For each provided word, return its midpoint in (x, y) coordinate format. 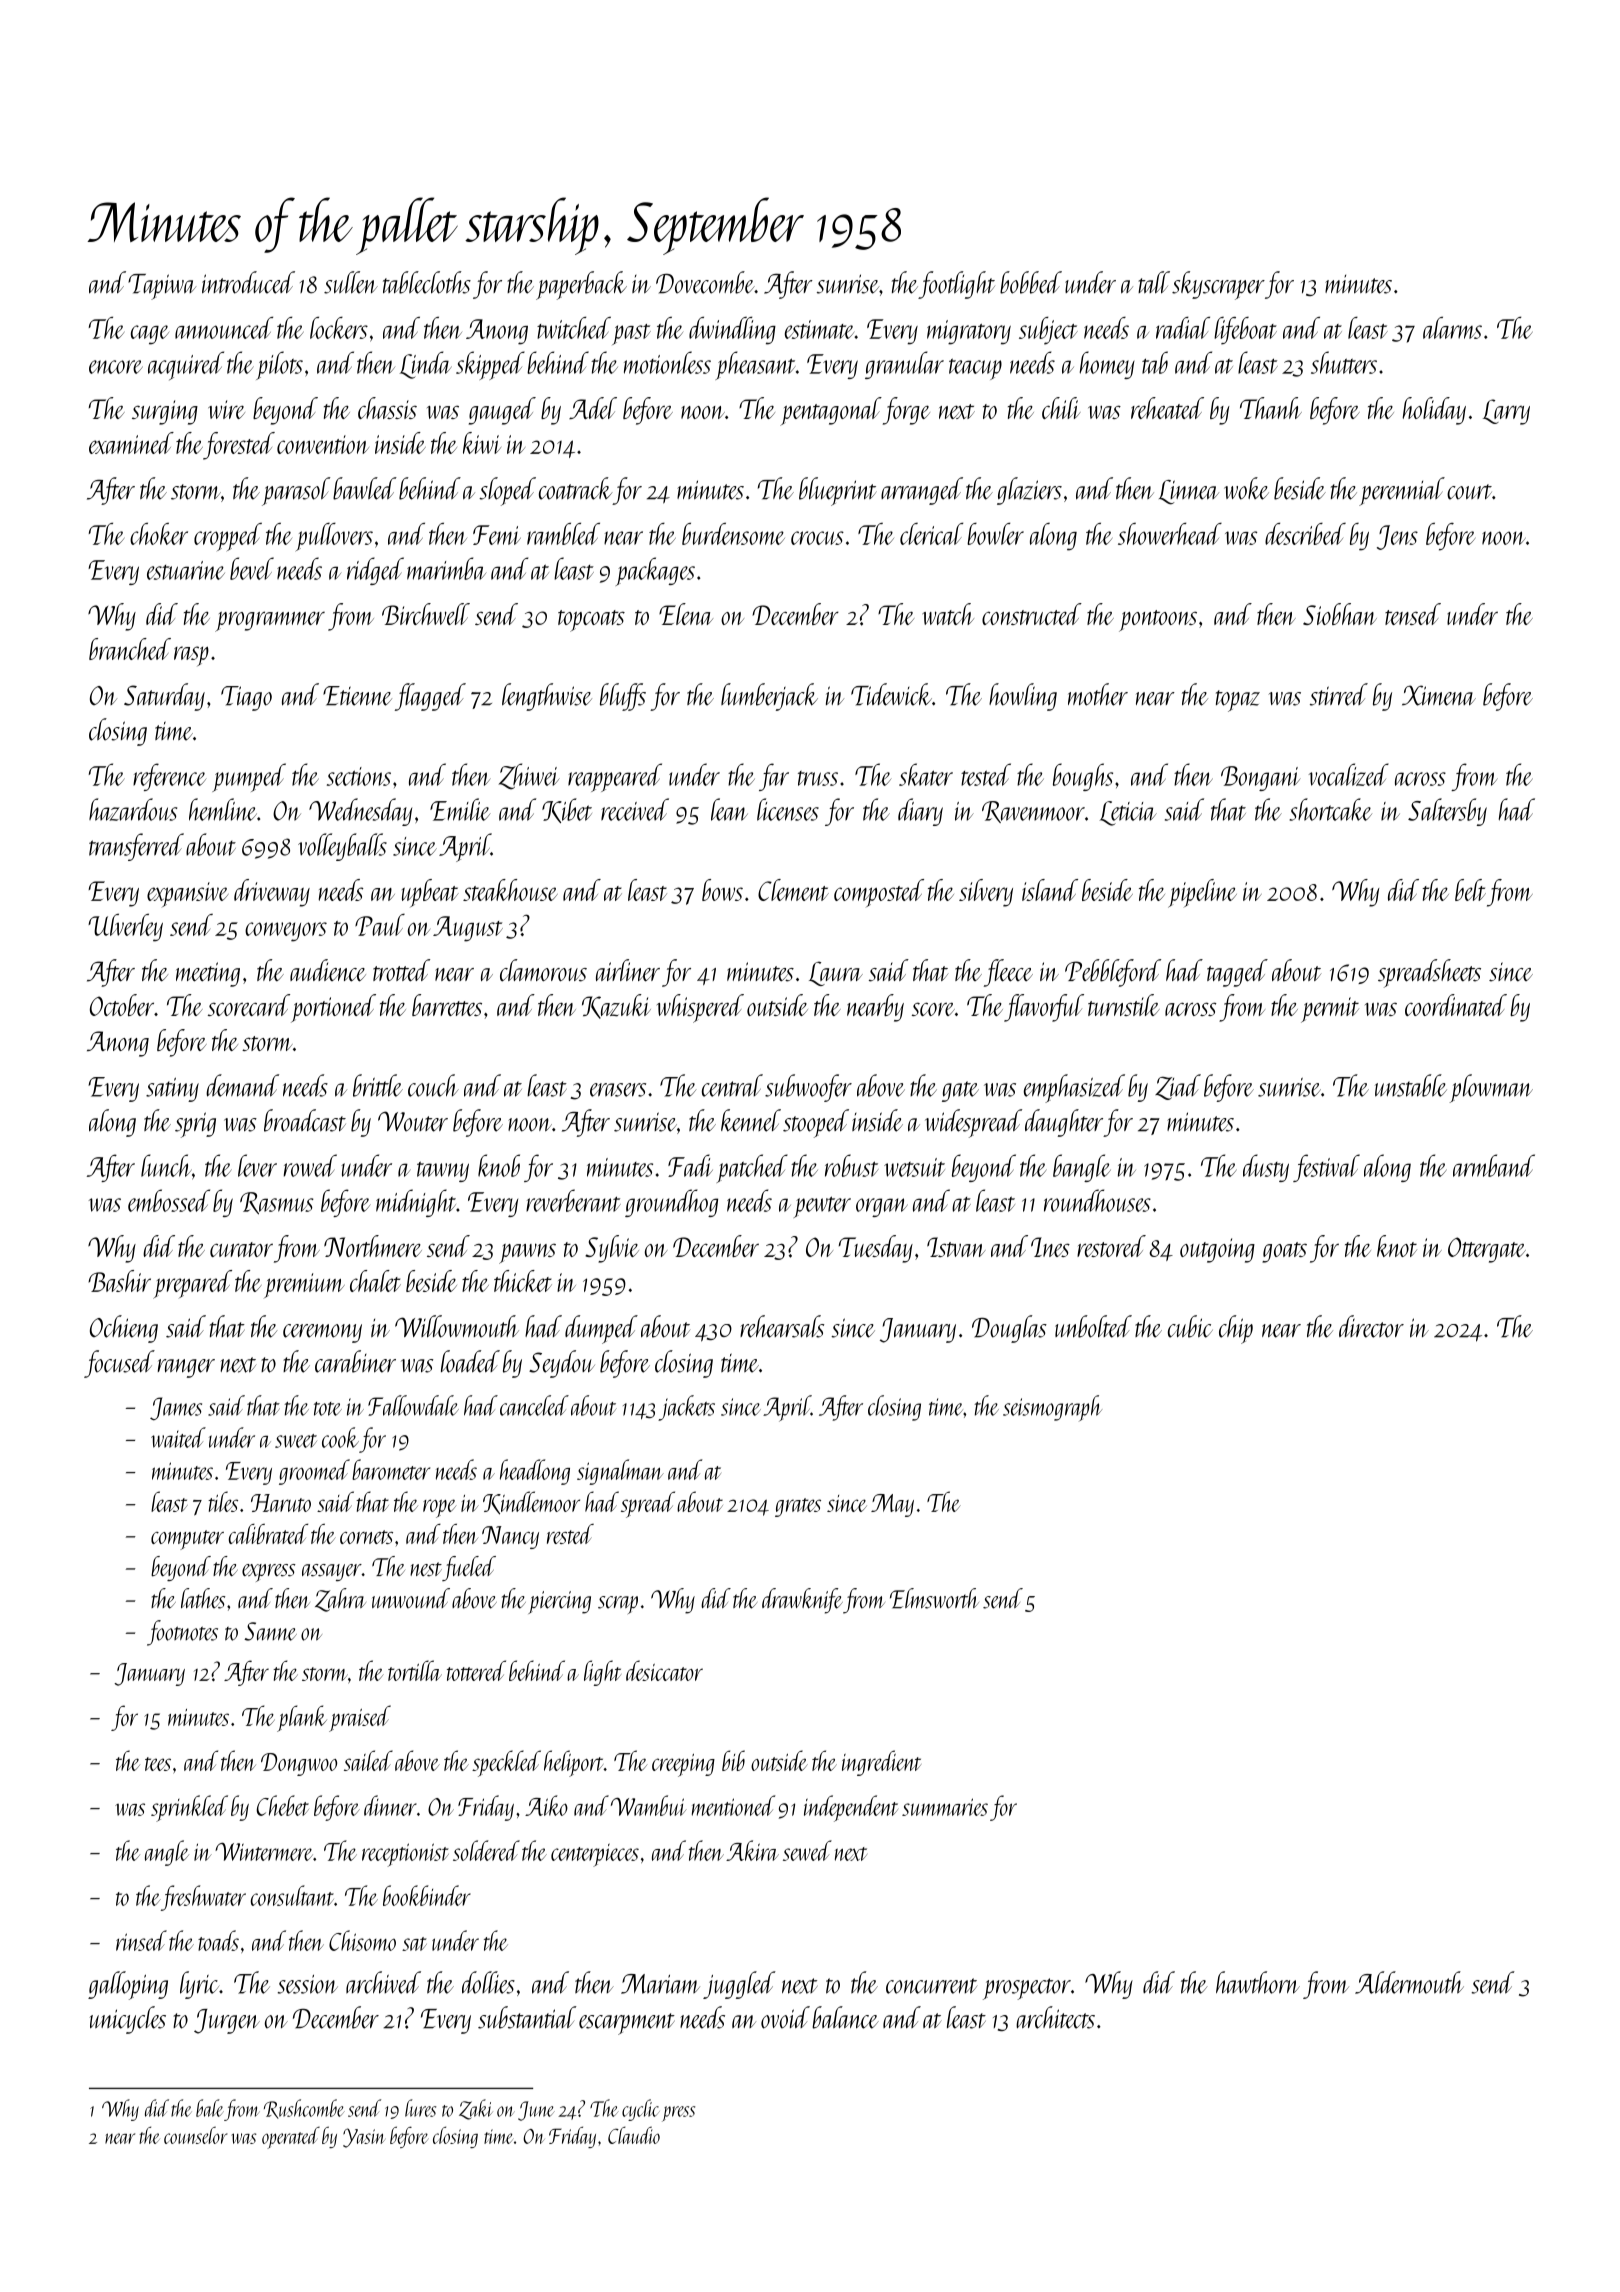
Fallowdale (413, 1405)
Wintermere (264, 1852)
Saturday (164, 697)
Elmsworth (934, 1598)
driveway (272, 893)
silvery (986, 893)
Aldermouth (1409, 1982)
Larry (1506, 412)
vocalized (1349, 774)
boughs (1083, 777)
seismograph (1052, 1408)
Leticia (1128, 813)
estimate (820, 329)
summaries (945, 1807)
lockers (339, 328)
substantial (527, 2017)
